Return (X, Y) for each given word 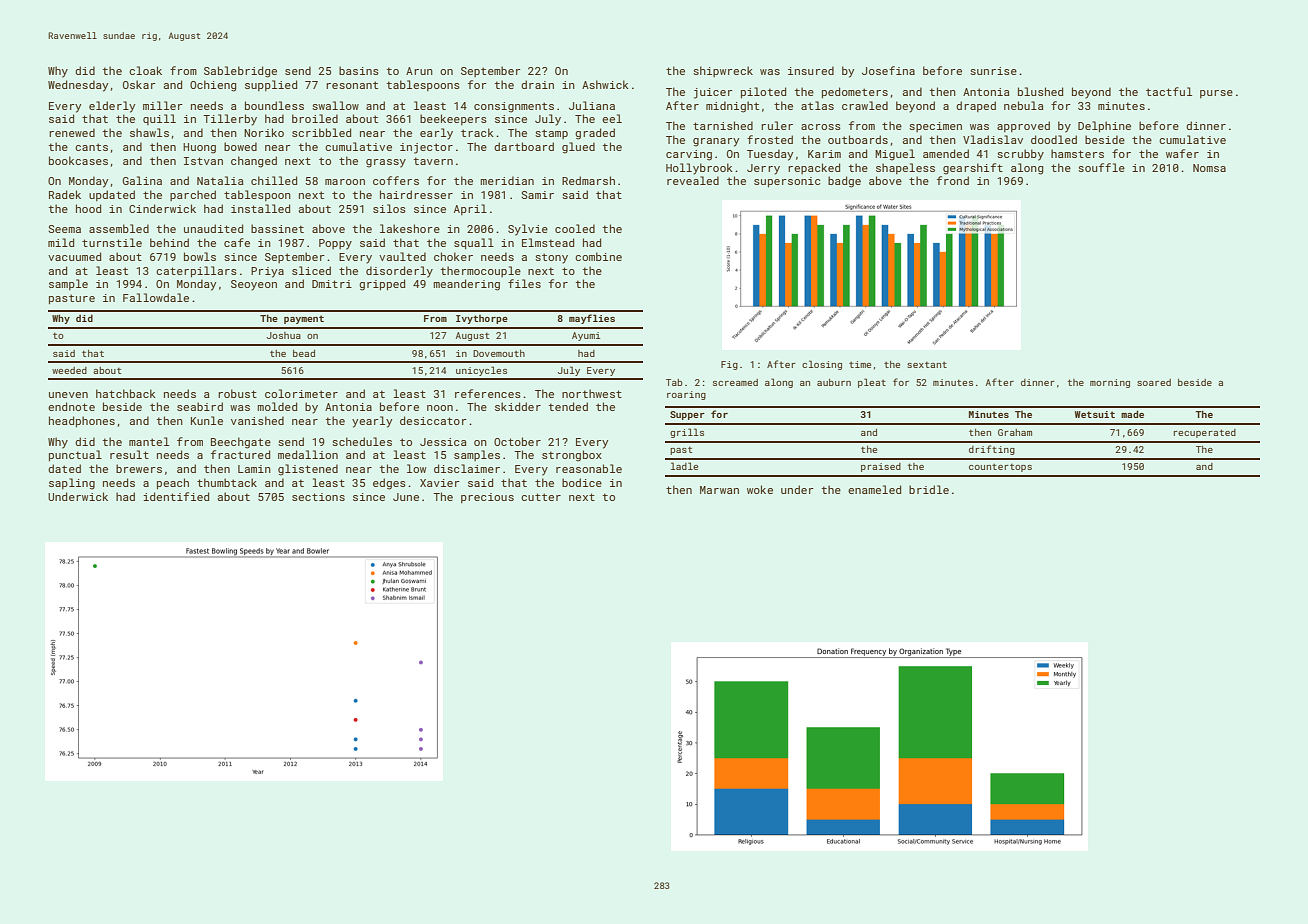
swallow (335, 105)
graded (595, 134)
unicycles (481, 371)
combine (598, 256)
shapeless (905, 168)
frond (953, 180)
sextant (927, 365)
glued (578, 148)
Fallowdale (156, 297)
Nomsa (1209, 168)
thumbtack (227, 482)
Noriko (264, 132)
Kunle (207, 420)
